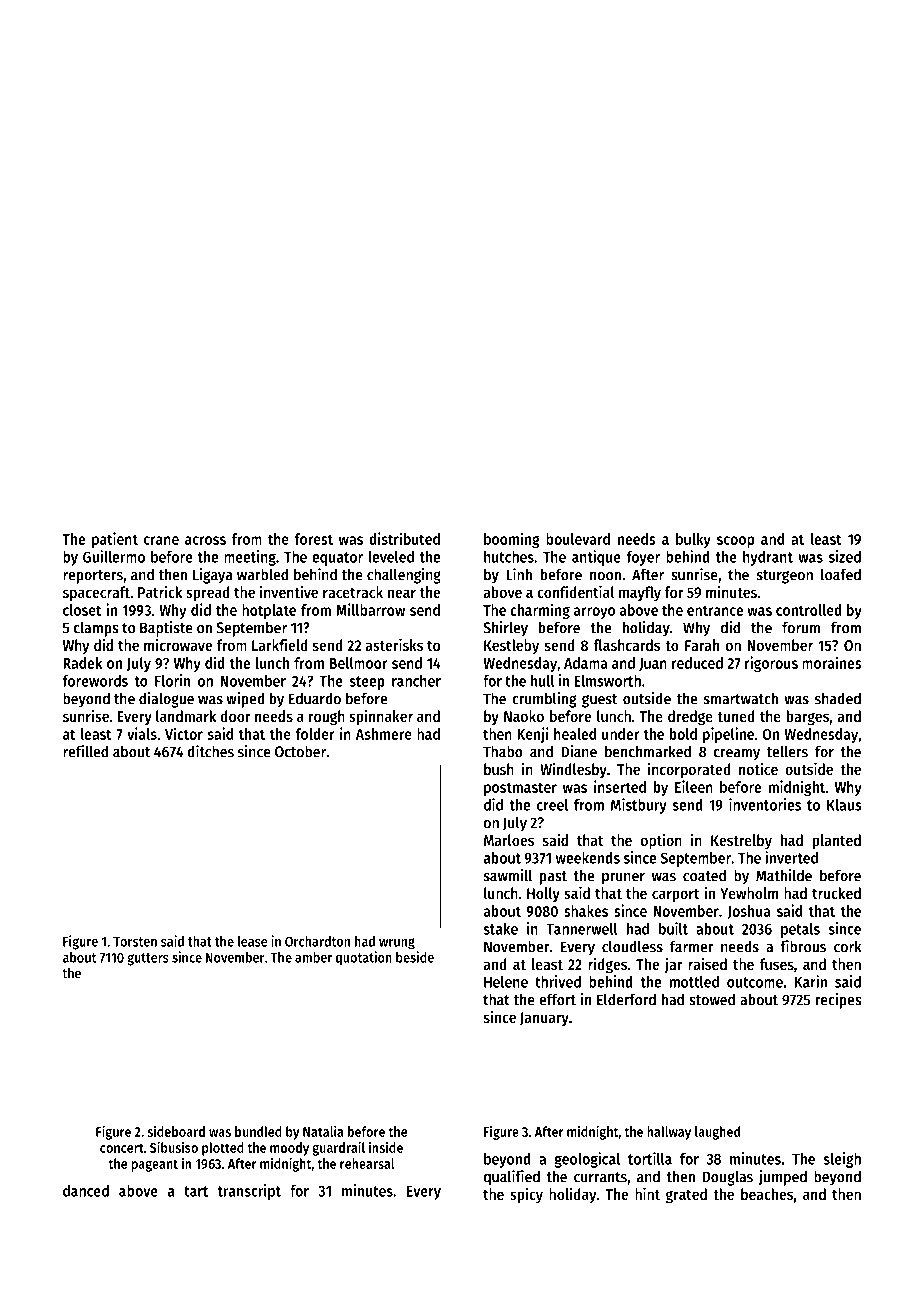 This screenshot has height=1308, width=924. Describe the element at coordinates (605, 576) in the screenshot. I see `noon` at that location.
